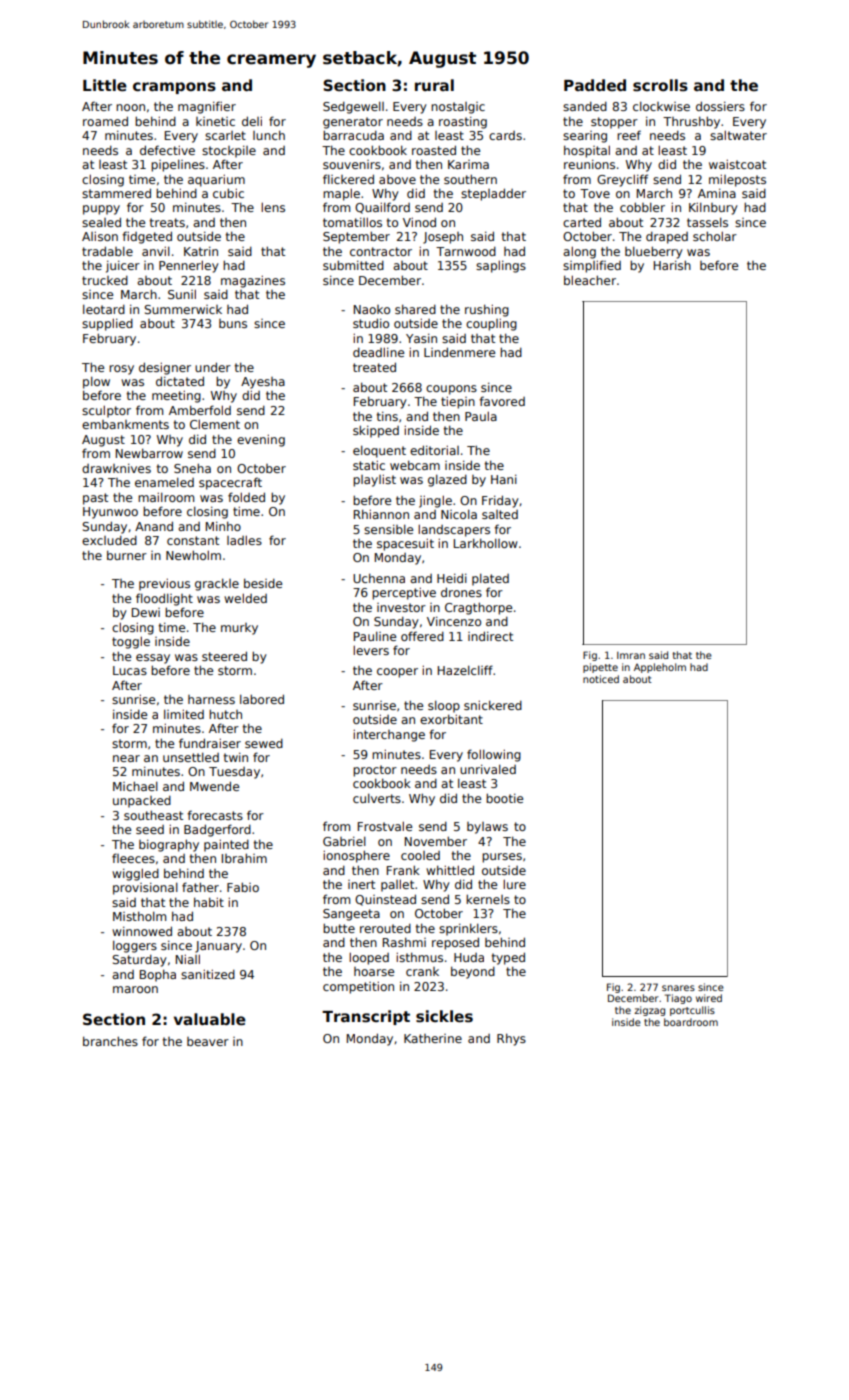 Image resolution: width=849 pixels, height=1400 pixels. I want to click on Little, so click(105, 85).
